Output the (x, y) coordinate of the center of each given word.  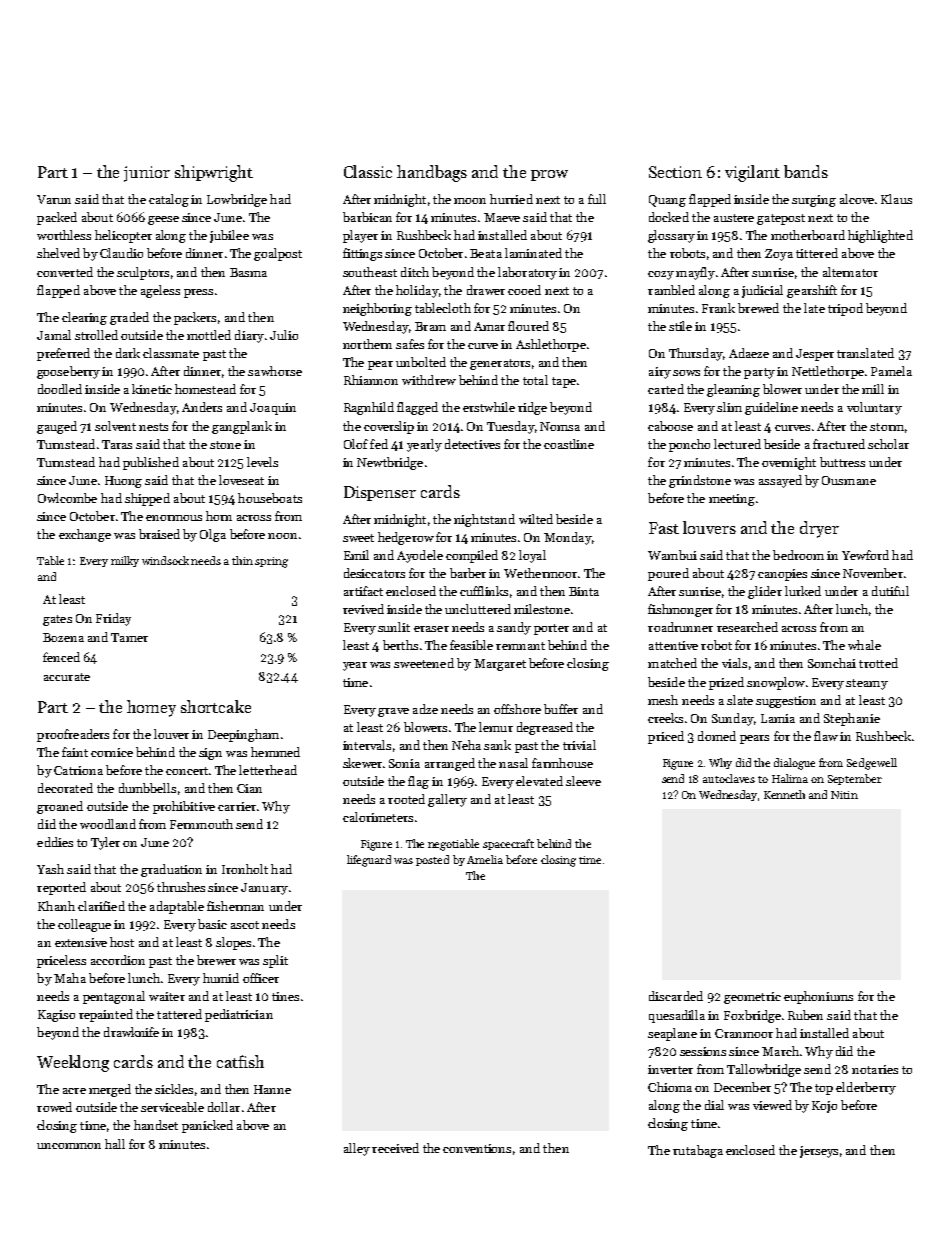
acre (74, 1091)
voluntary (874, 408)
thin (242, 560)
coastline (569, 444)
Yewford (865, 555)
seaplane (672, 1034)
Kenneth (784, 794)
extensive (81, 942)
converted (65, 272)
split (275, 961)
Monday (568, 538)
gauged (57, 427)
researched (747, 627)
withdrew (429, 380)
